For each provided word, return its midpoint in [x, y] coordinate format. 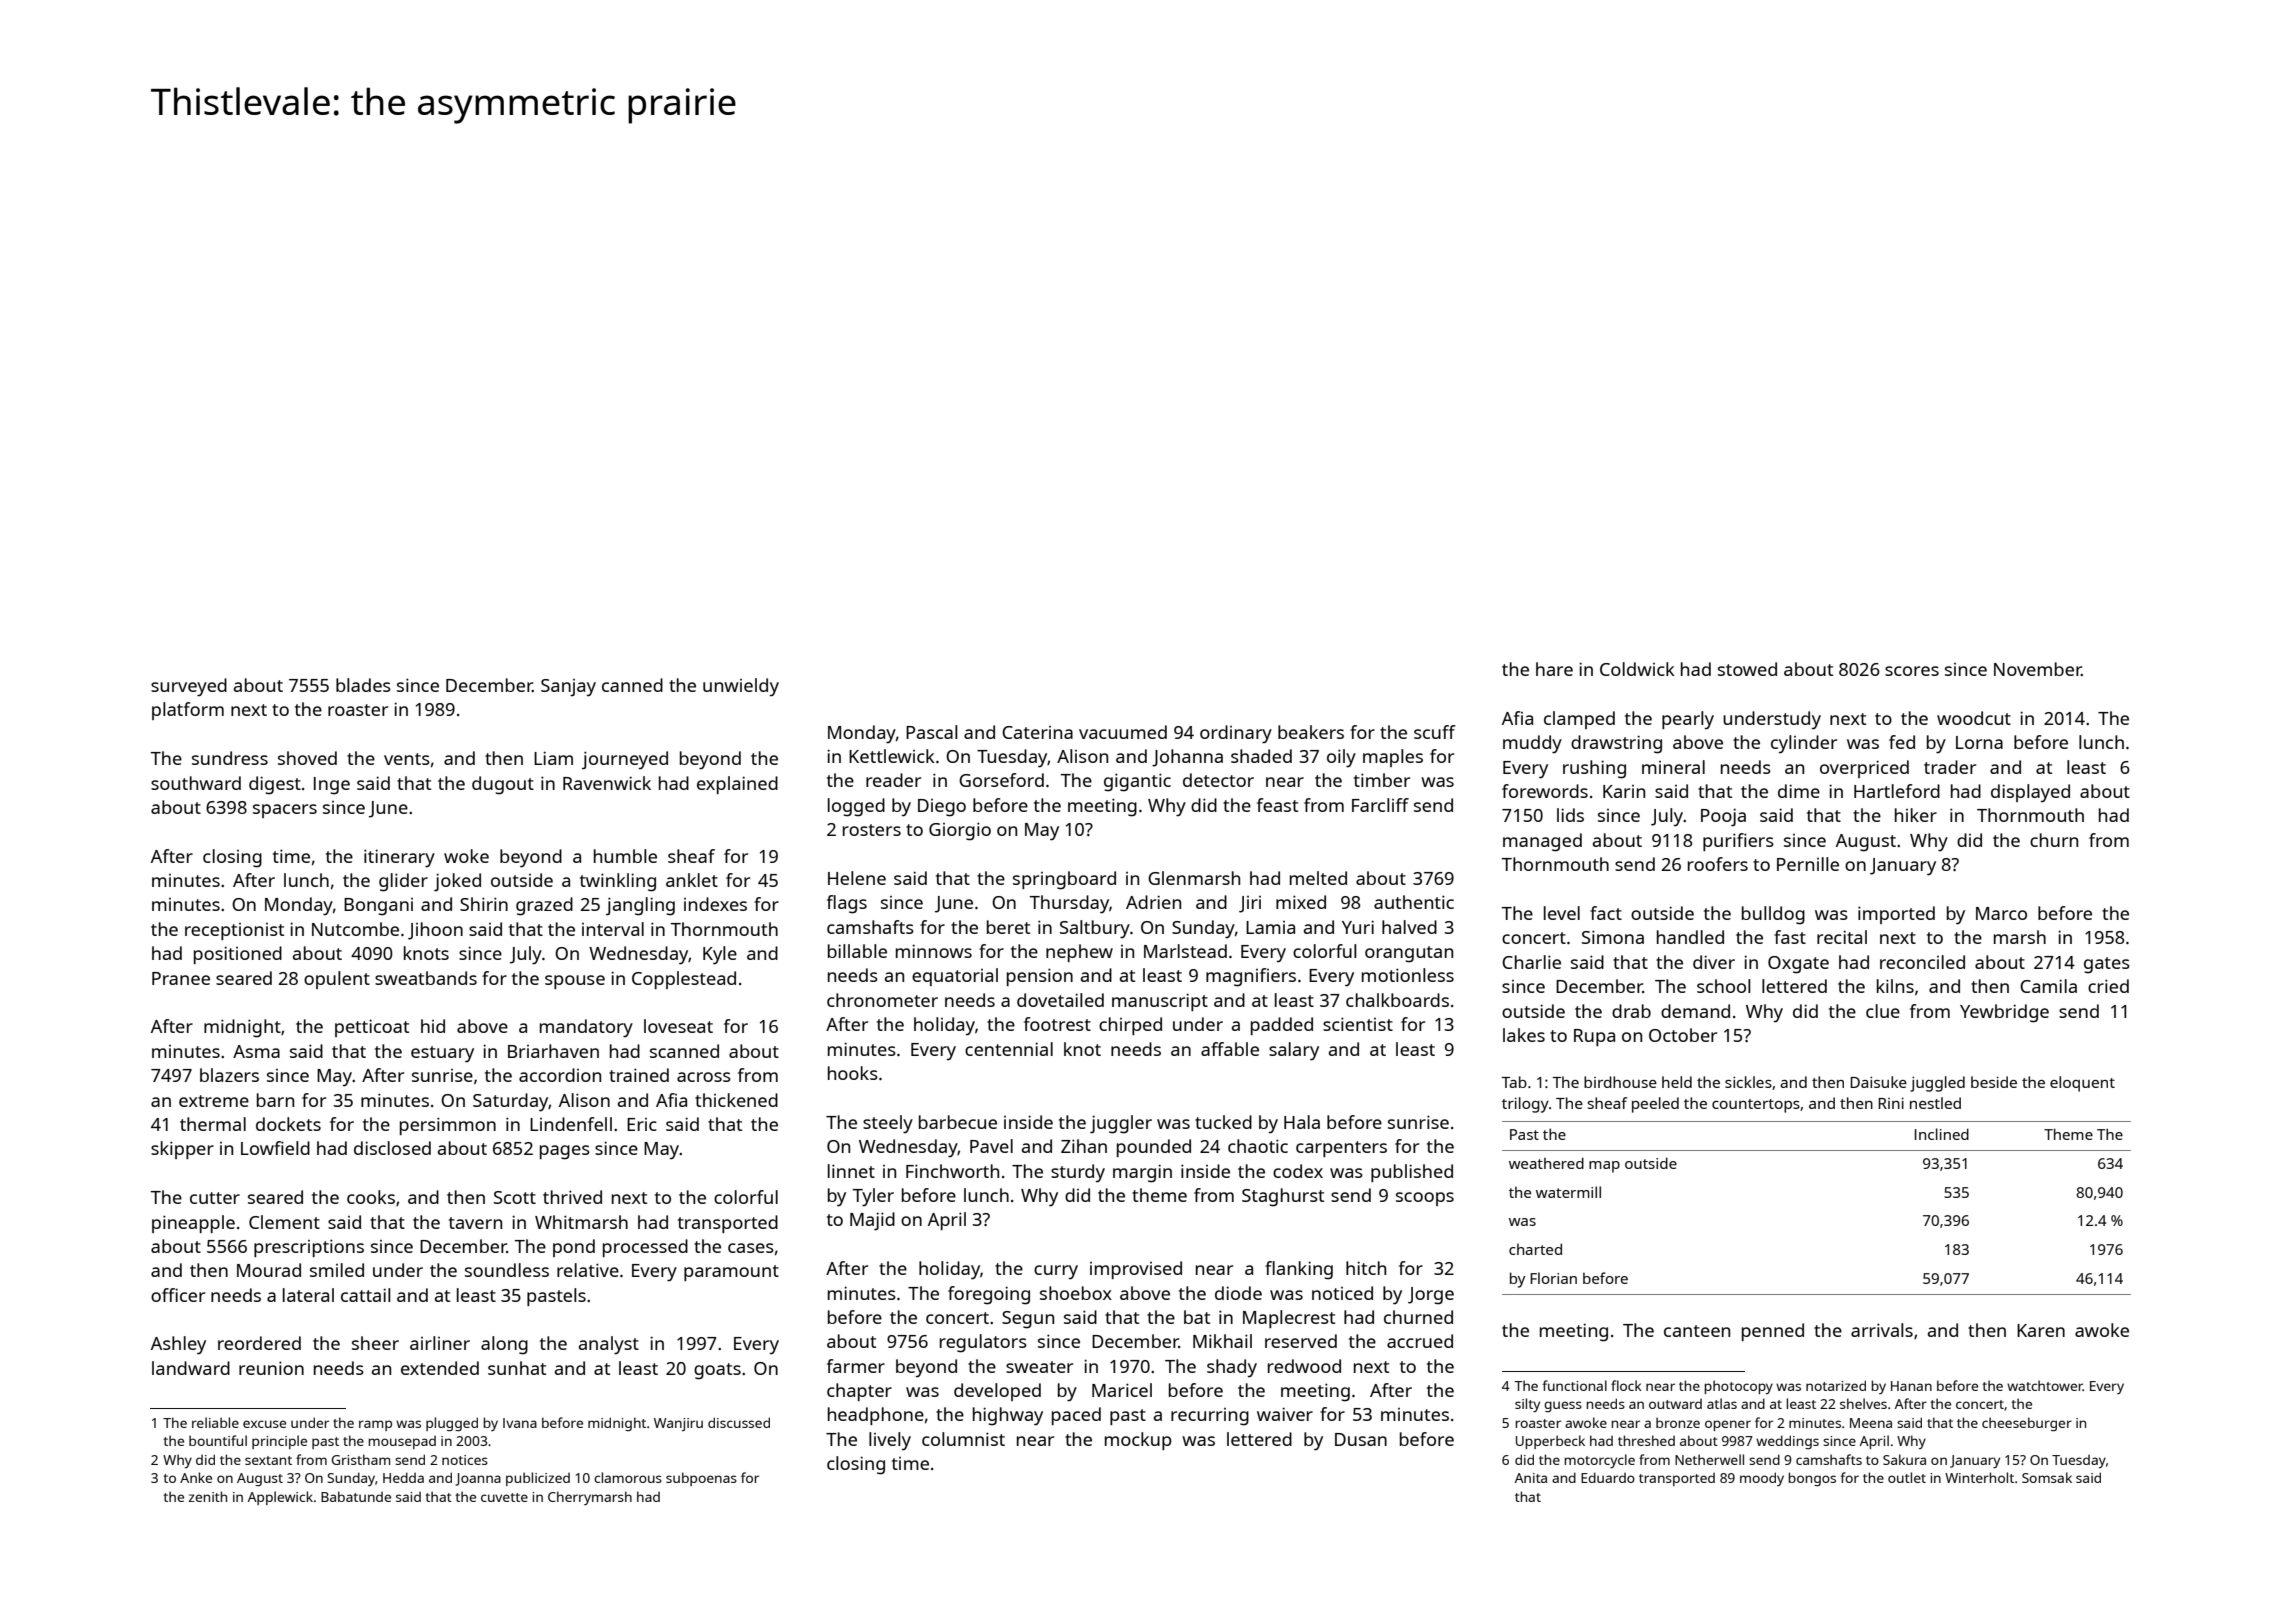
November [2038, 669]
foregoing [989, 1295]
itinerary [399, 858]
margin [1142, 1173]
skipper [182, 1150]
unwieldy [741, 687]
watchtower [2045, 1385]
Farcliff [1380, 805]
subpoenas [701, 1479]
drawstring [1616, 744]
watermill [1568, 1192]
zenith [208, 1496]
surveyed [189, 687]
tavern [475, 1223]
